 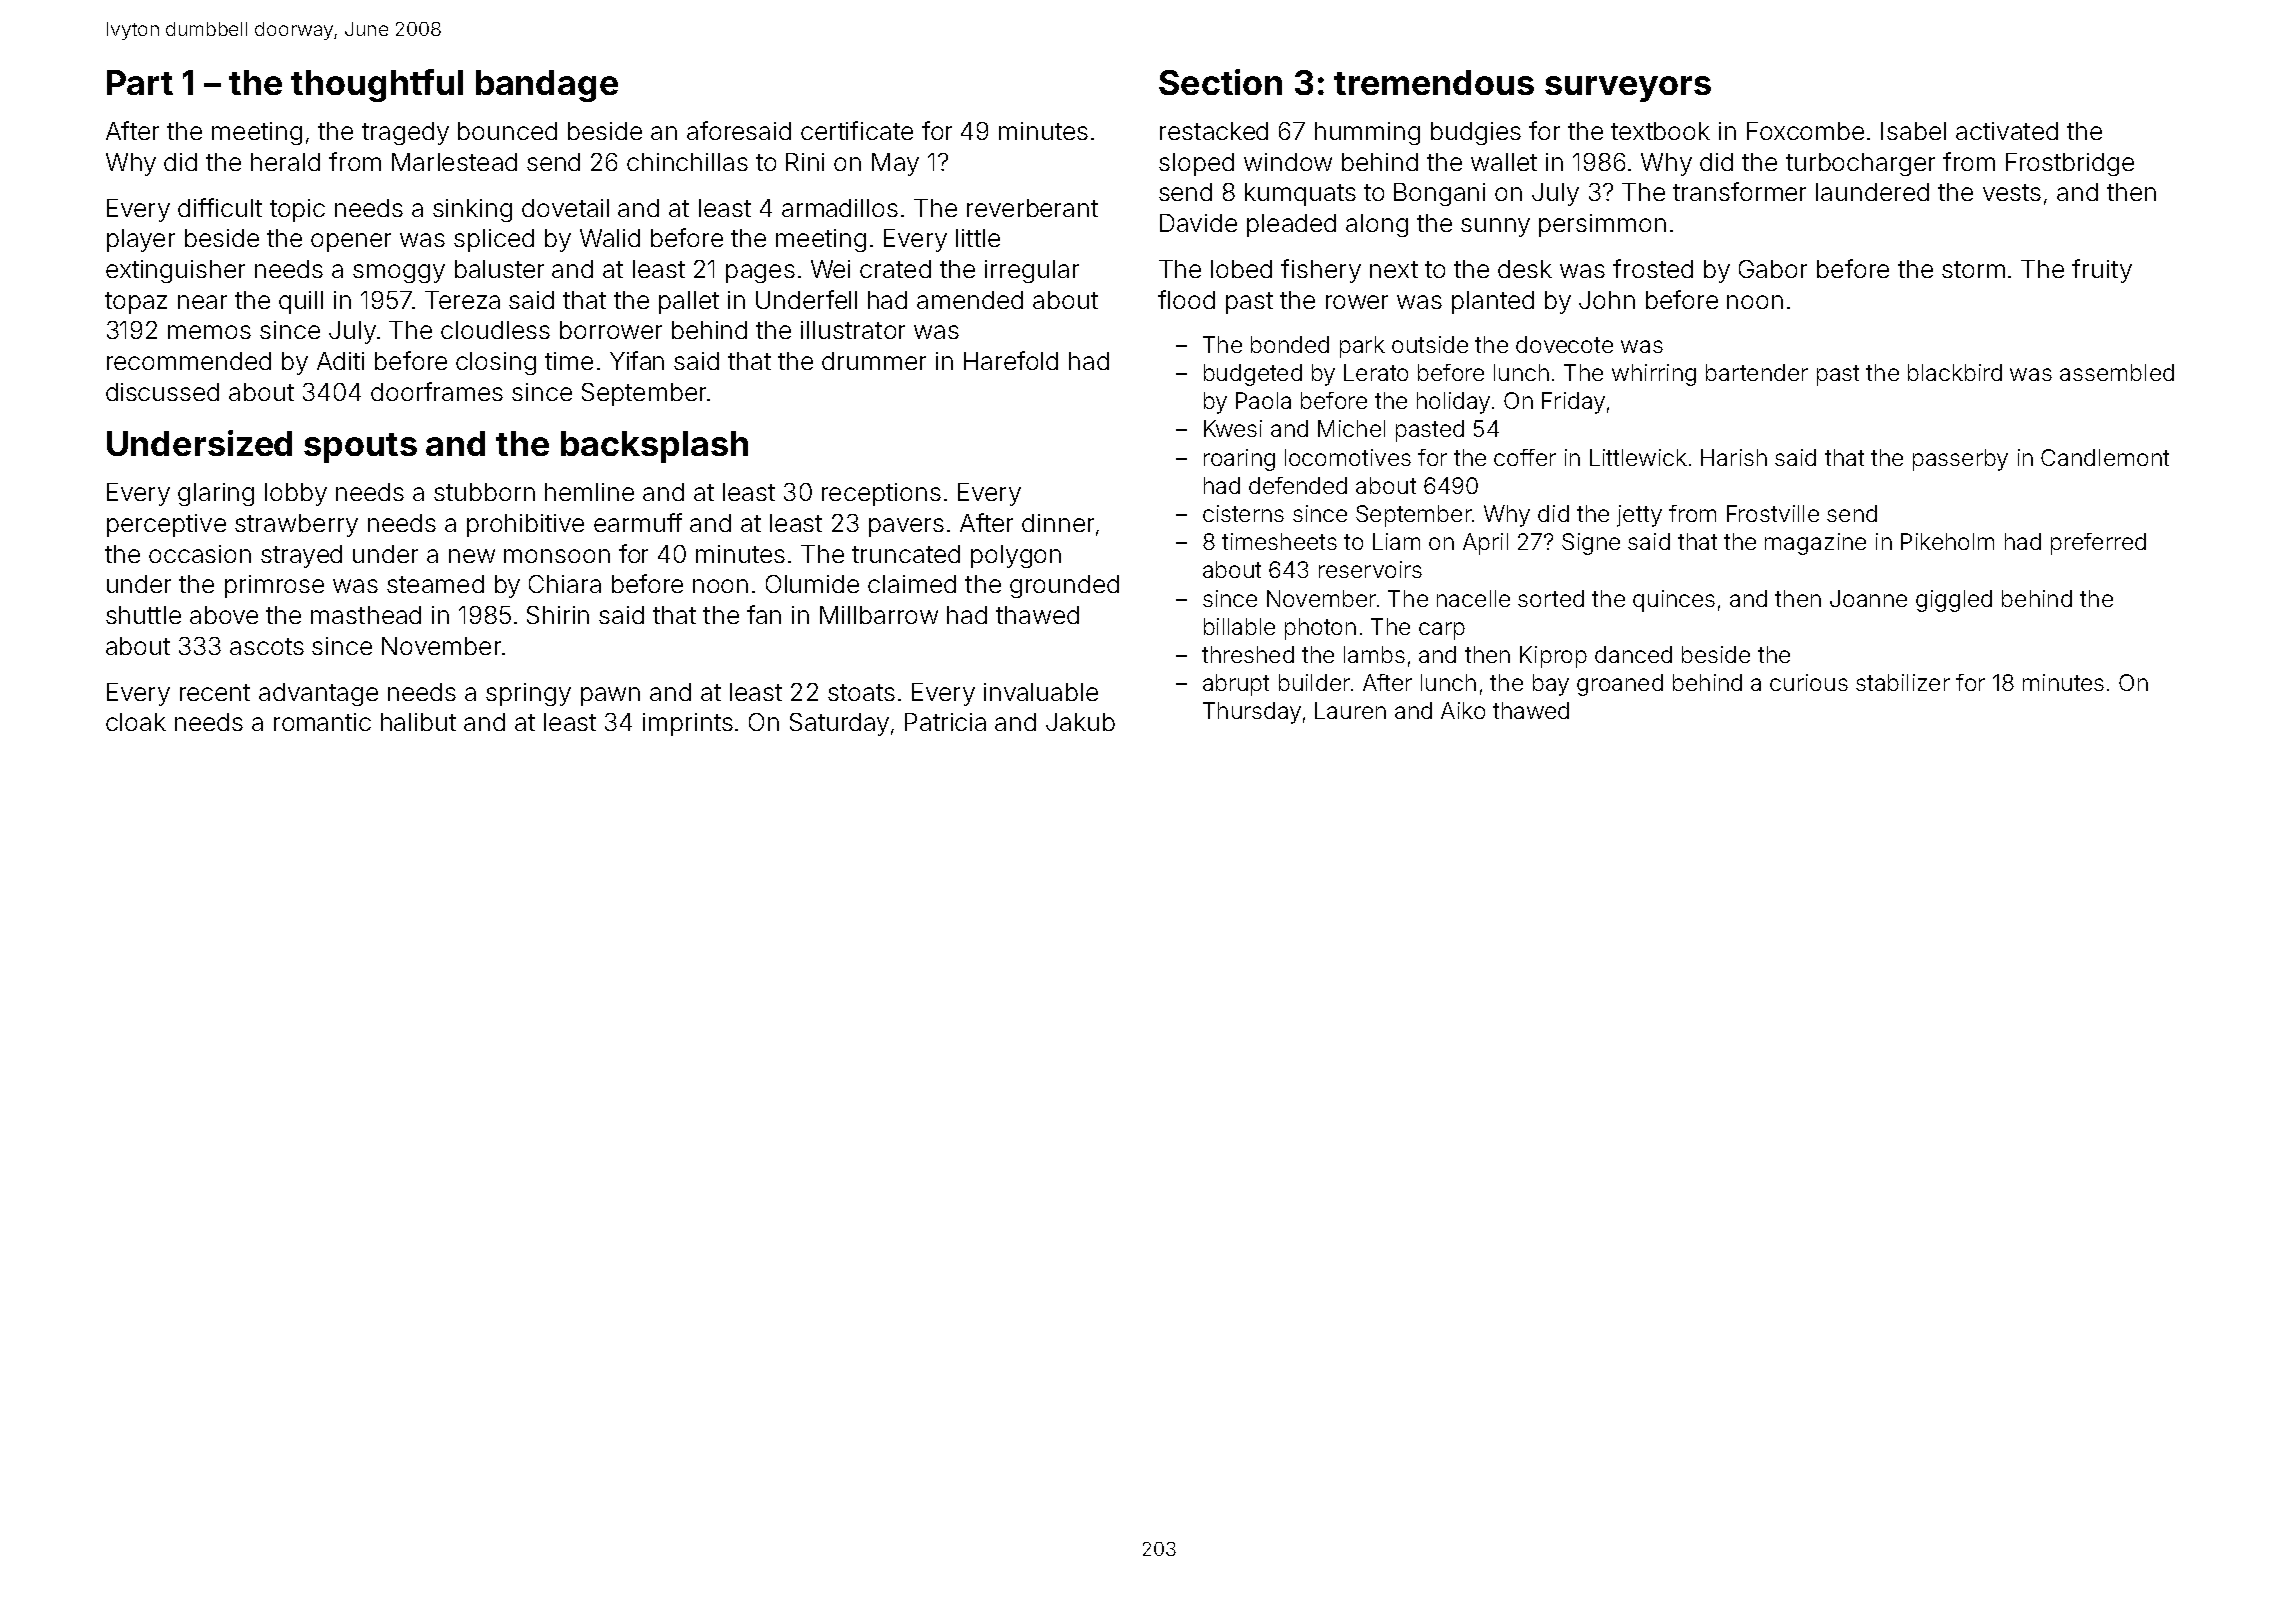 I want to click on Aiko, so click(x=1463, y=710).
